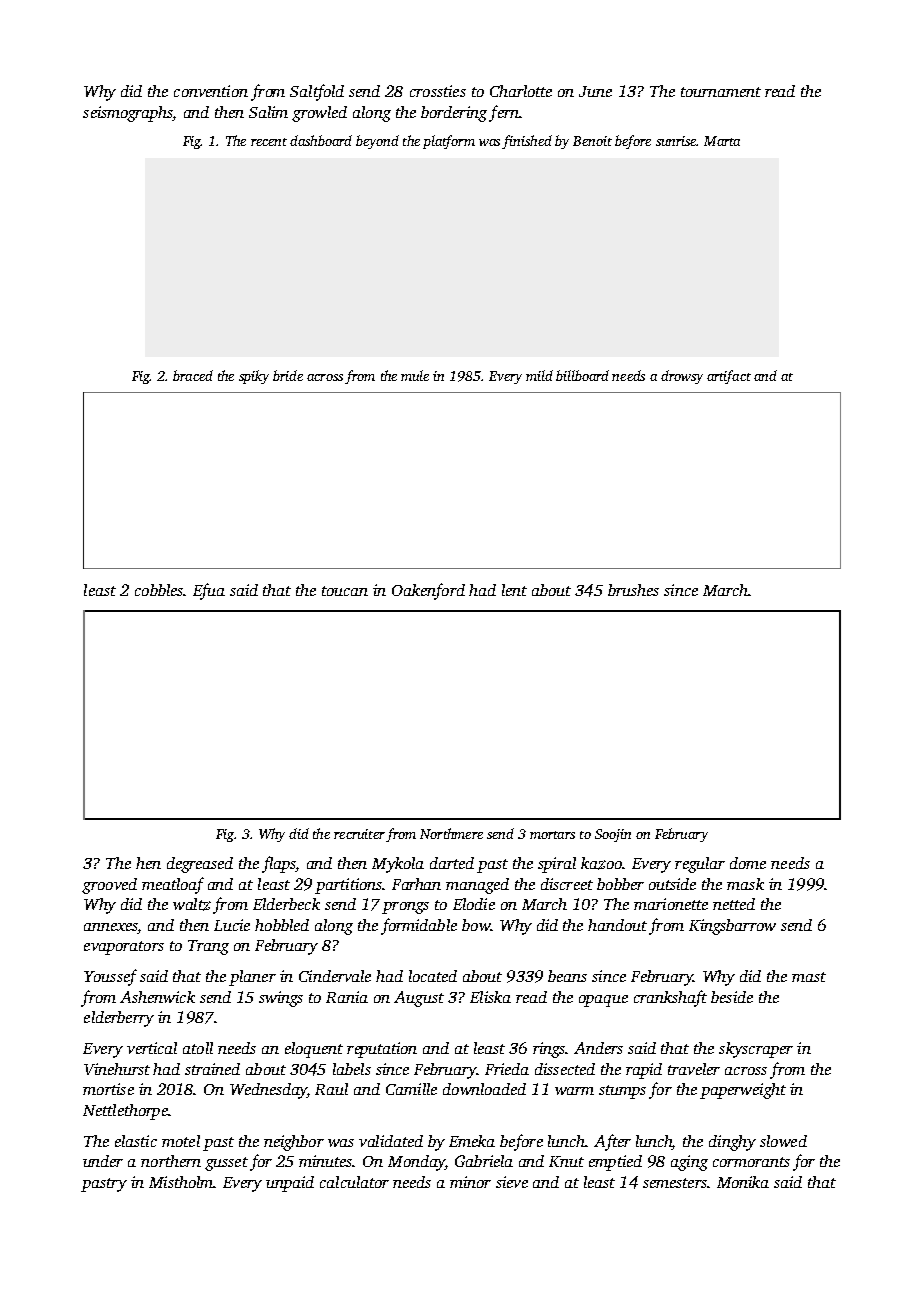 The image size is (924, 1308). I want to click on crossties, so click(438, 91).
